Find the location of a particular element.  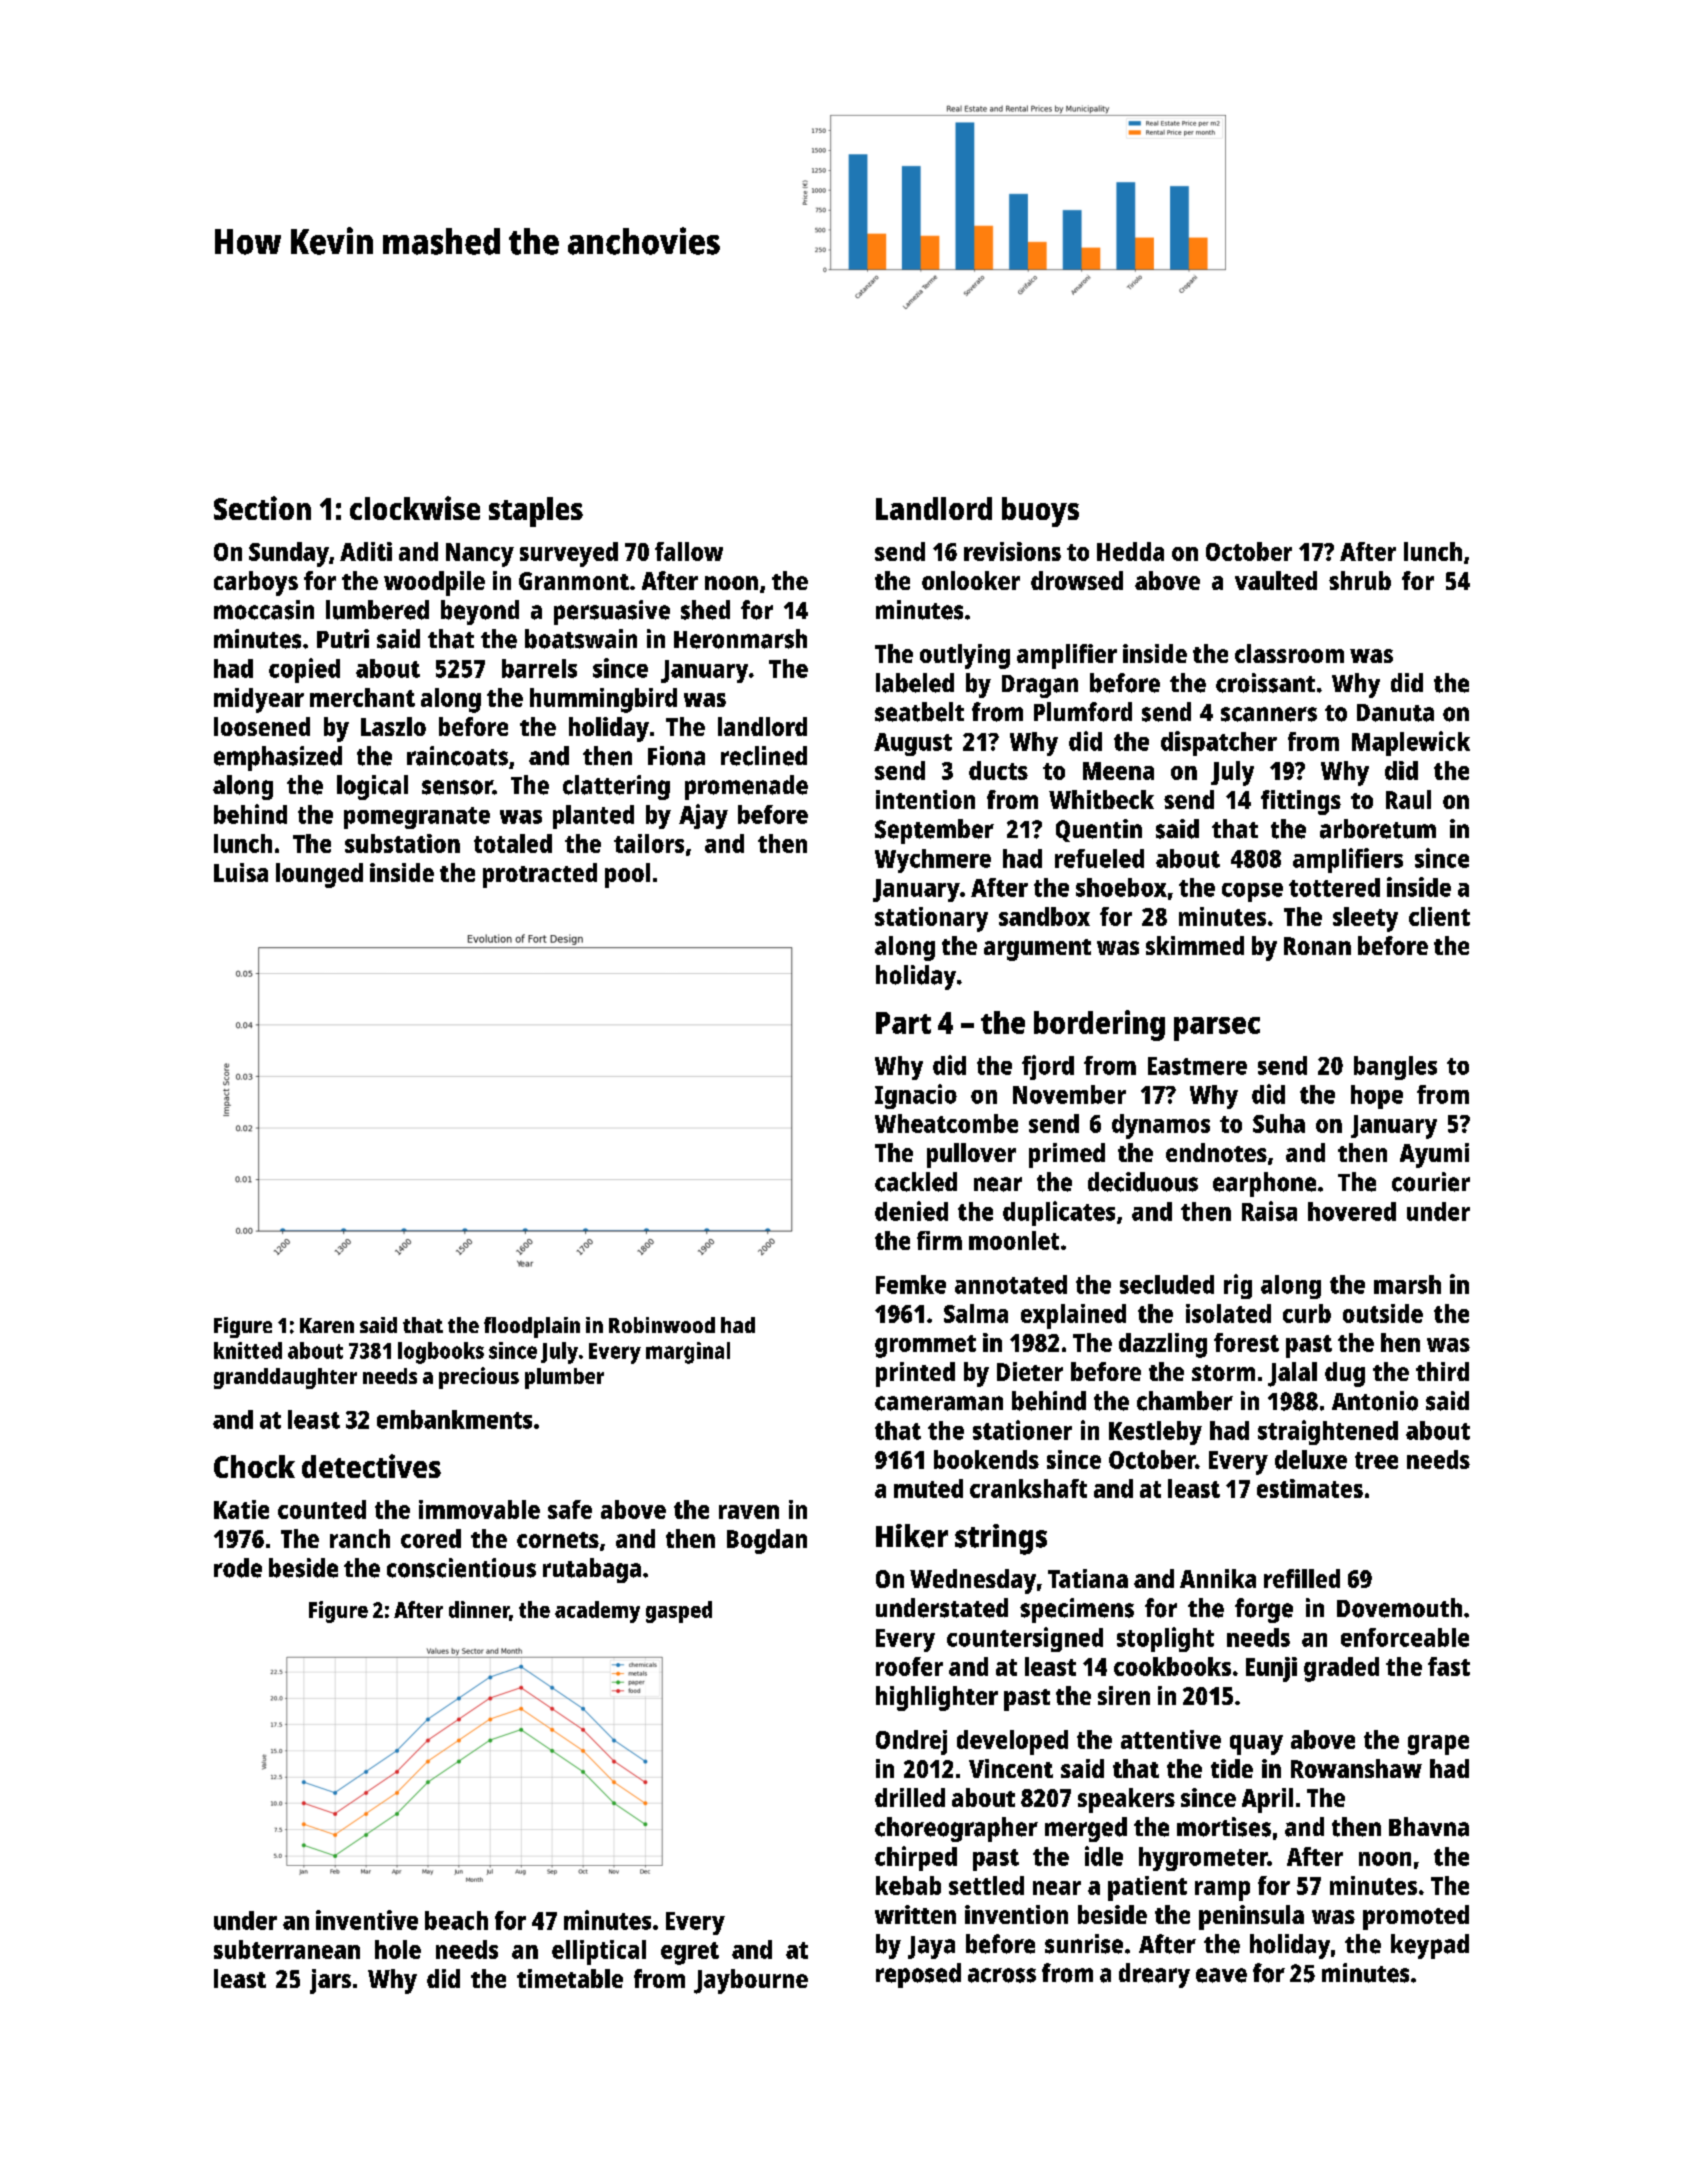

logbooks is located at coordinates (441, 1353).
